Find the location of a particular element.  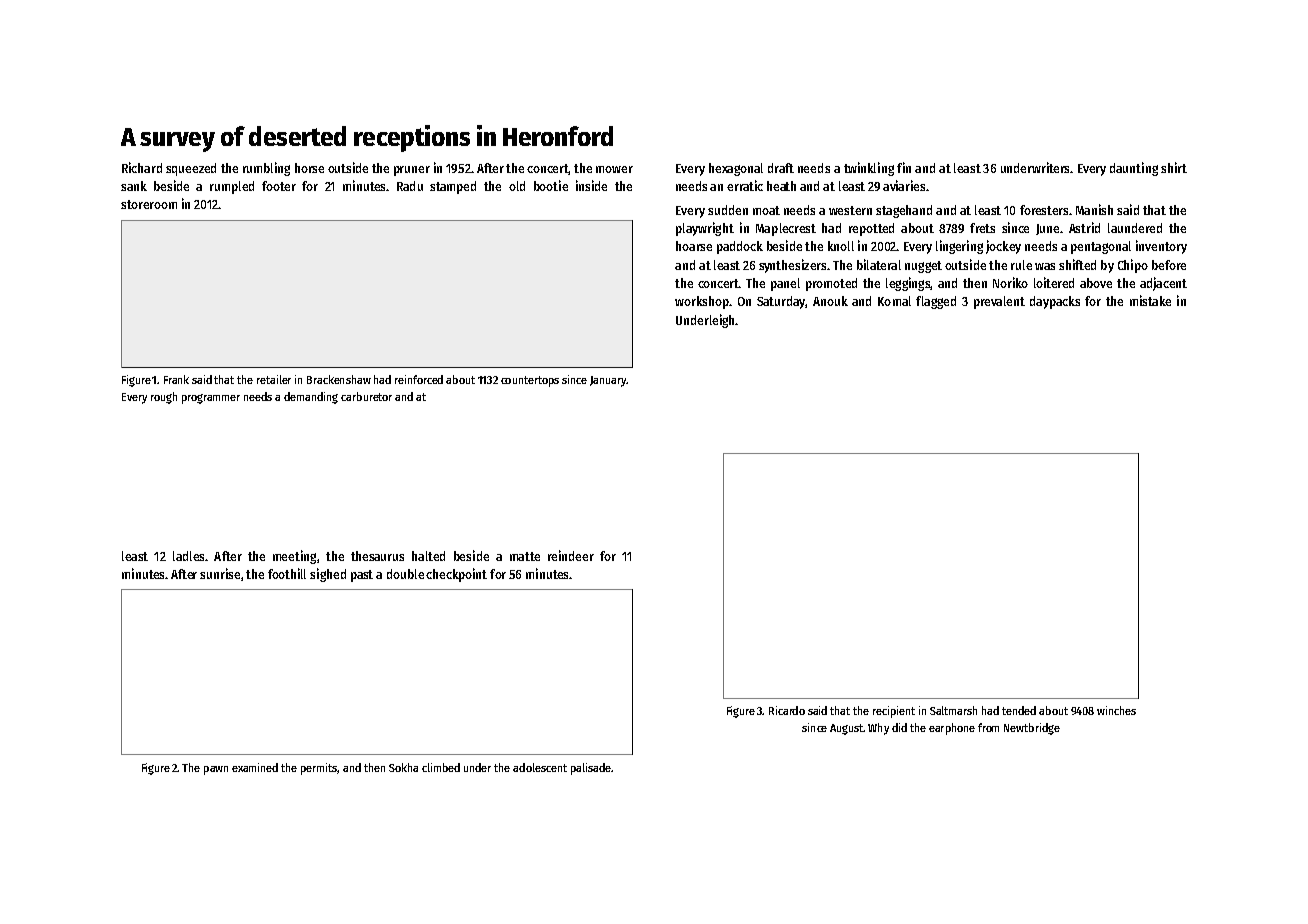

Manish is located at coordinates (1094, 209).
